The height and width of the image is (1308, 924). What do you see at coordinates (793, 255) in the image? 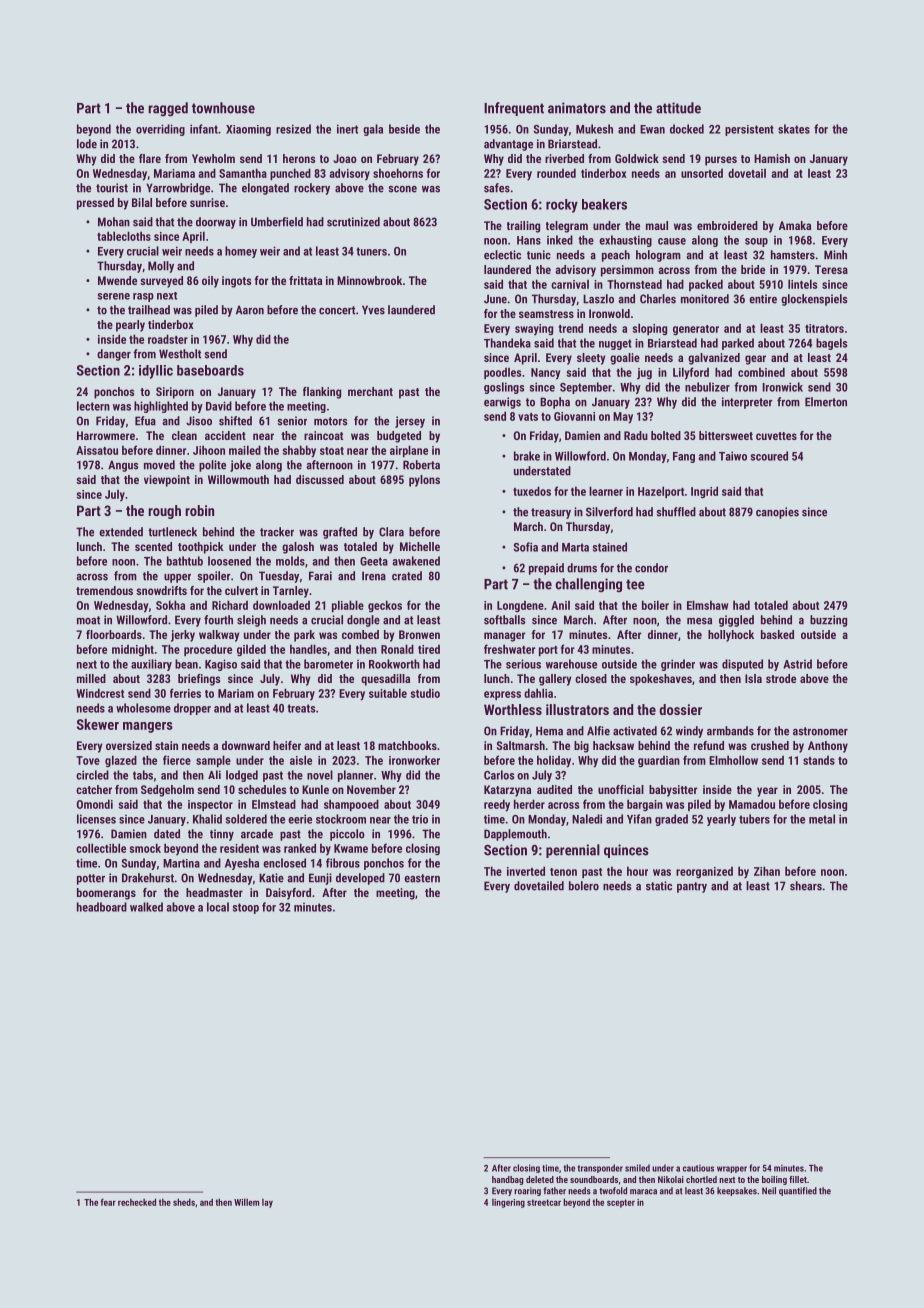
I see `hamsters` at bounding box center [793, 255].
